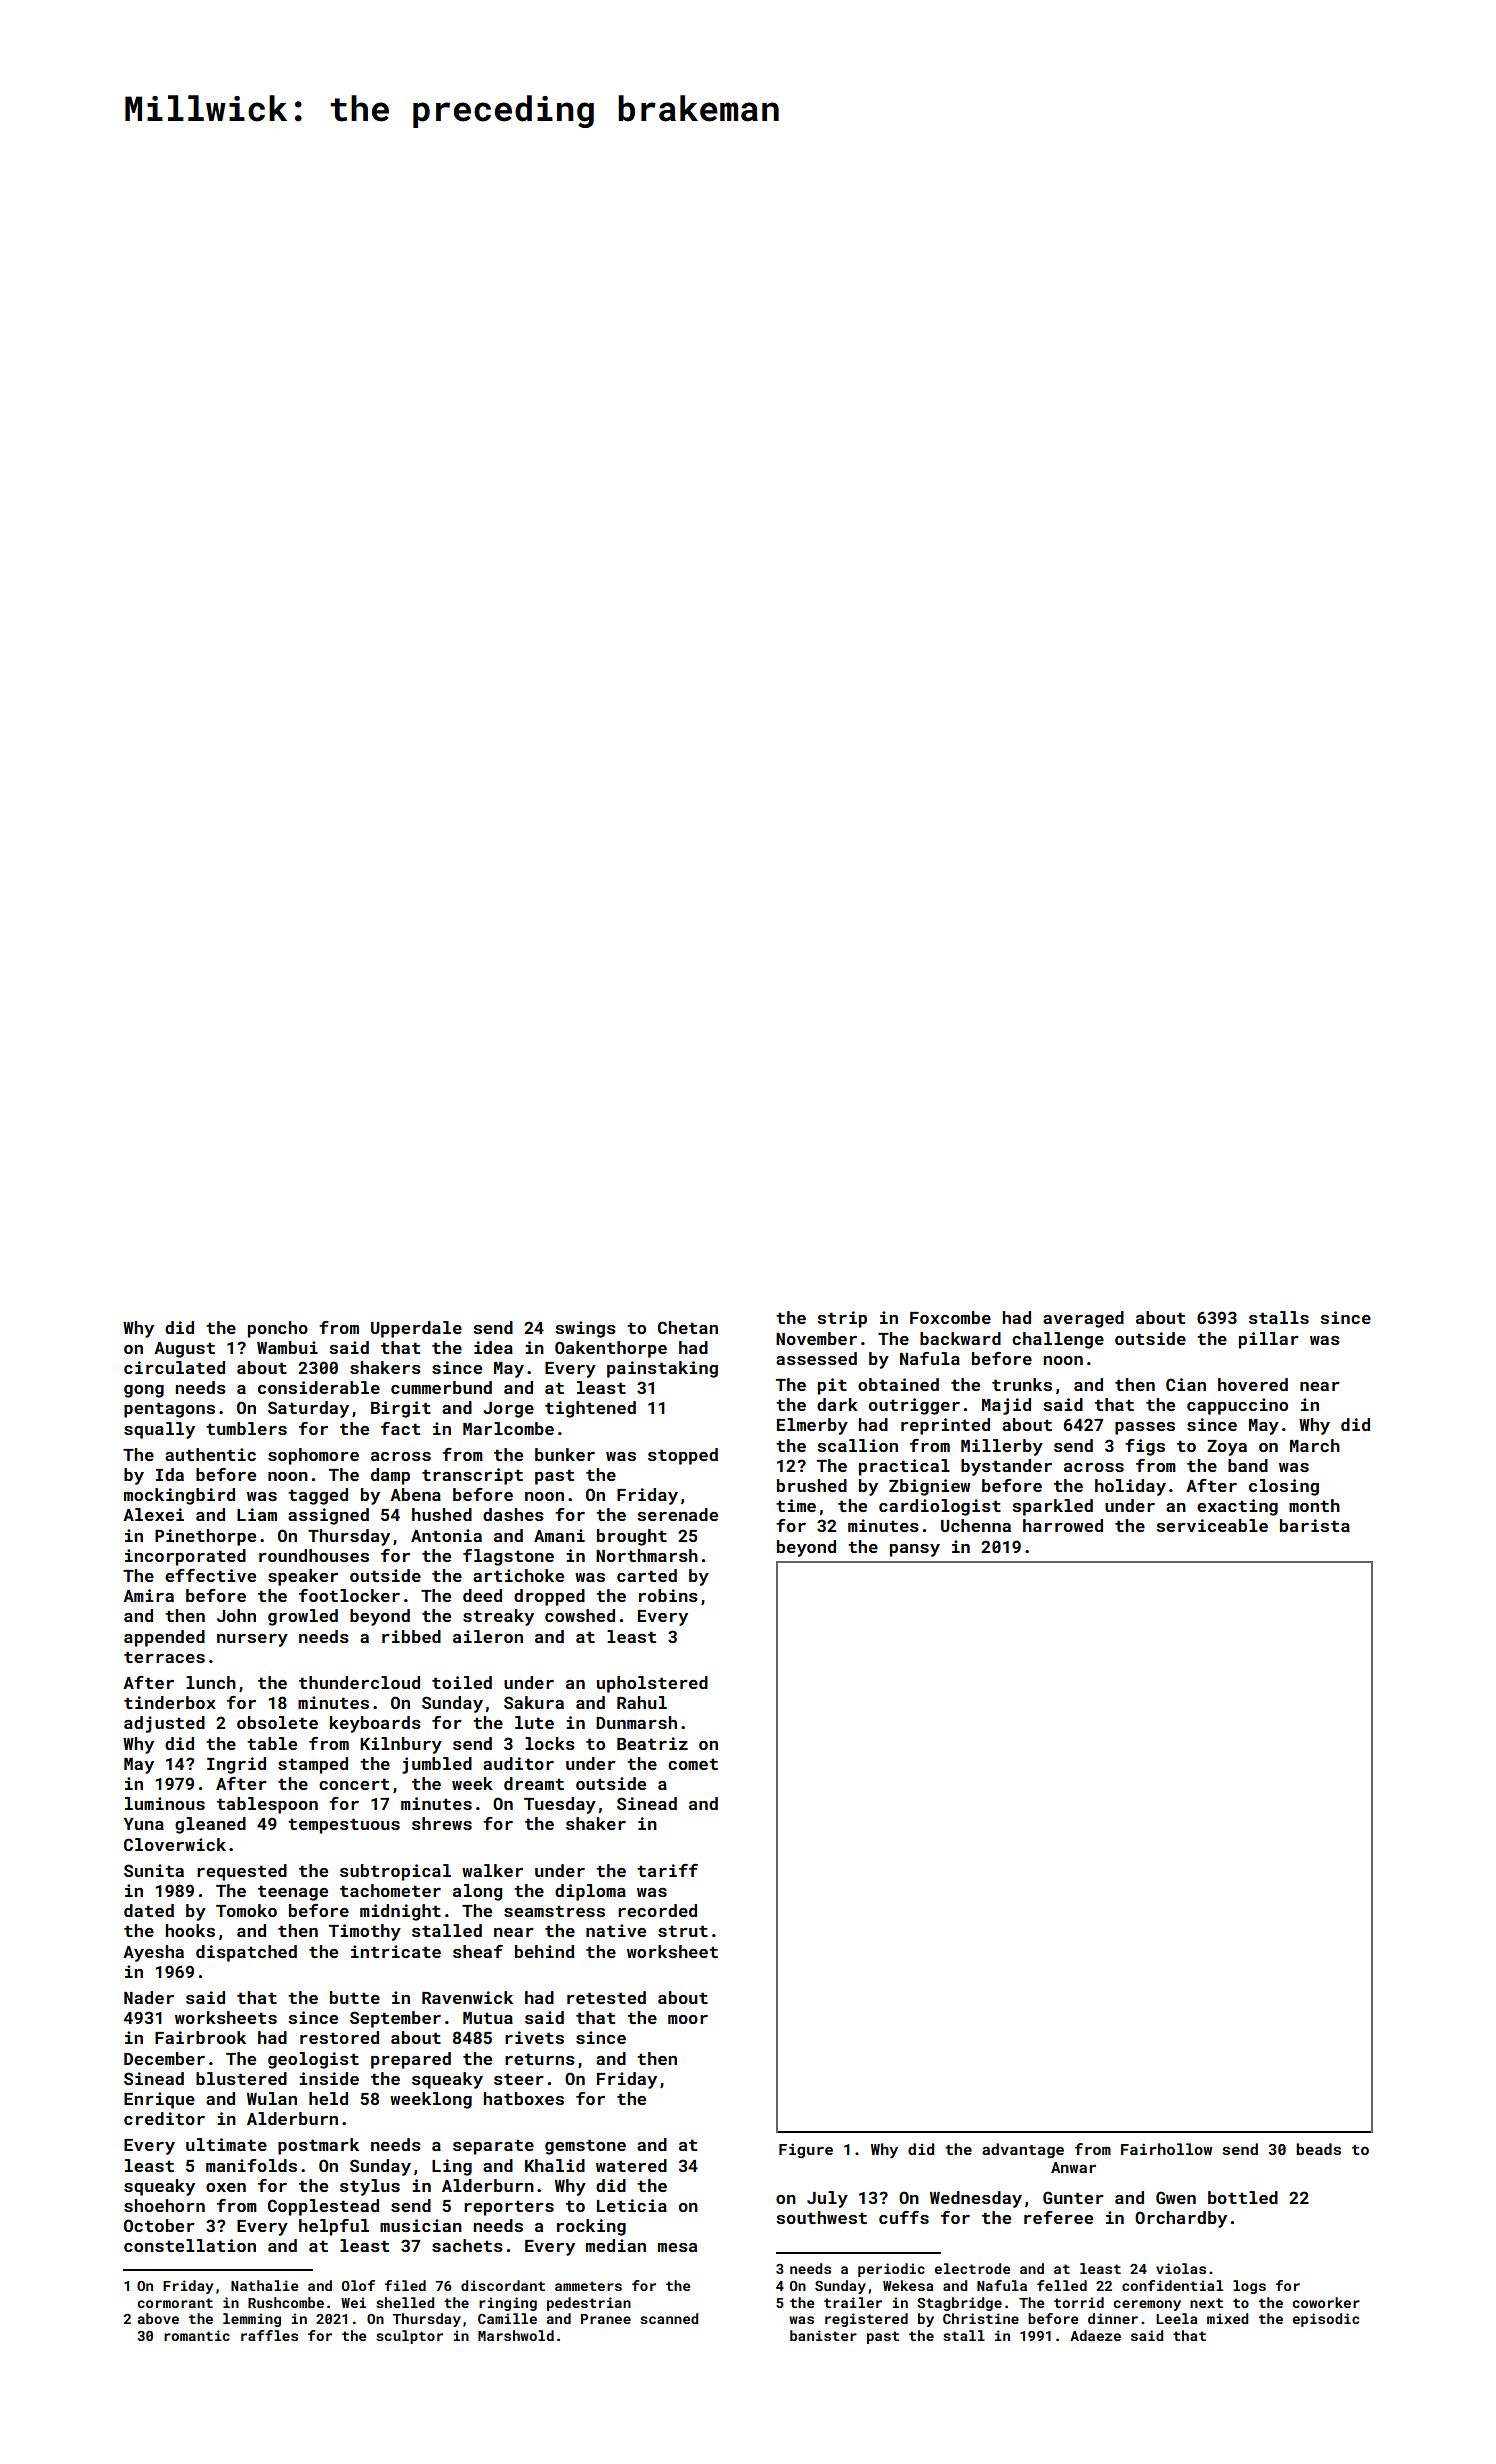 This document has width=1496, height=2464. Describe the element at coordinates (683, 1931) in the document. I see `strut` at that location.
